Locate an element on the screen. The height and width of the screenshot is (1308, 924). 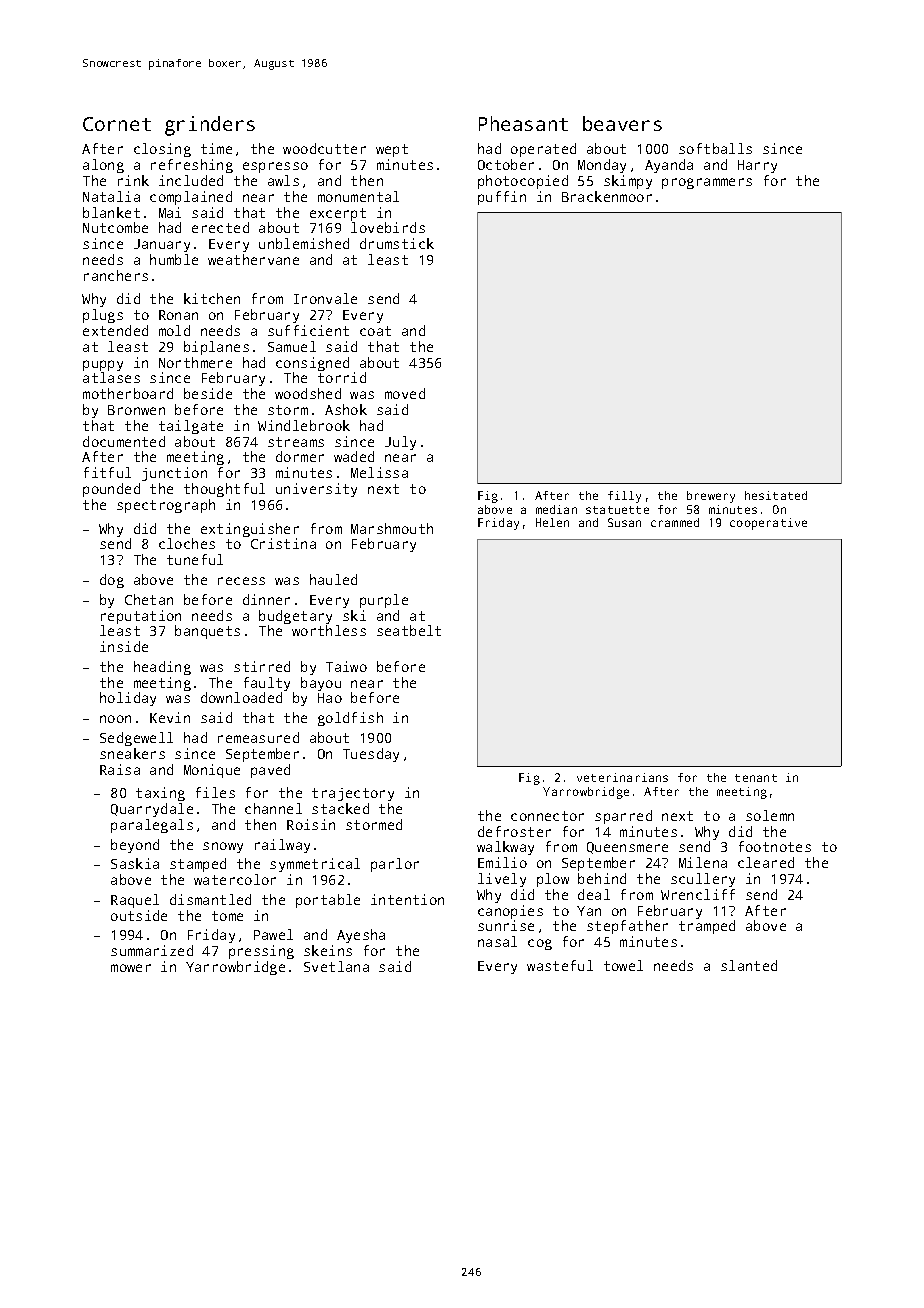
filly is located at coordinates (624, 497).
